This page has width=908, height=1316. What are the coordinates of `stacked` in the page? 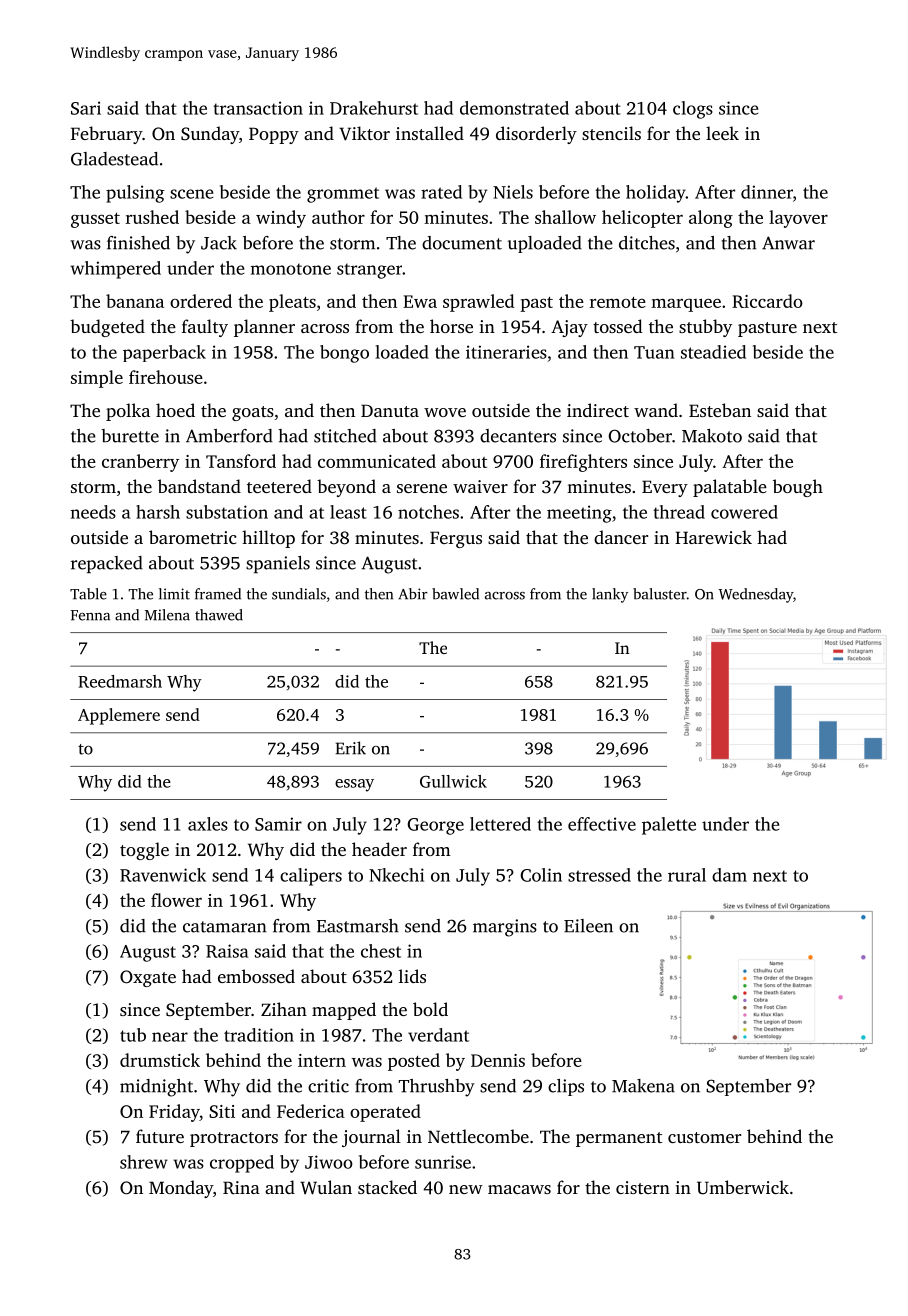 It's located at (387, 1187).
